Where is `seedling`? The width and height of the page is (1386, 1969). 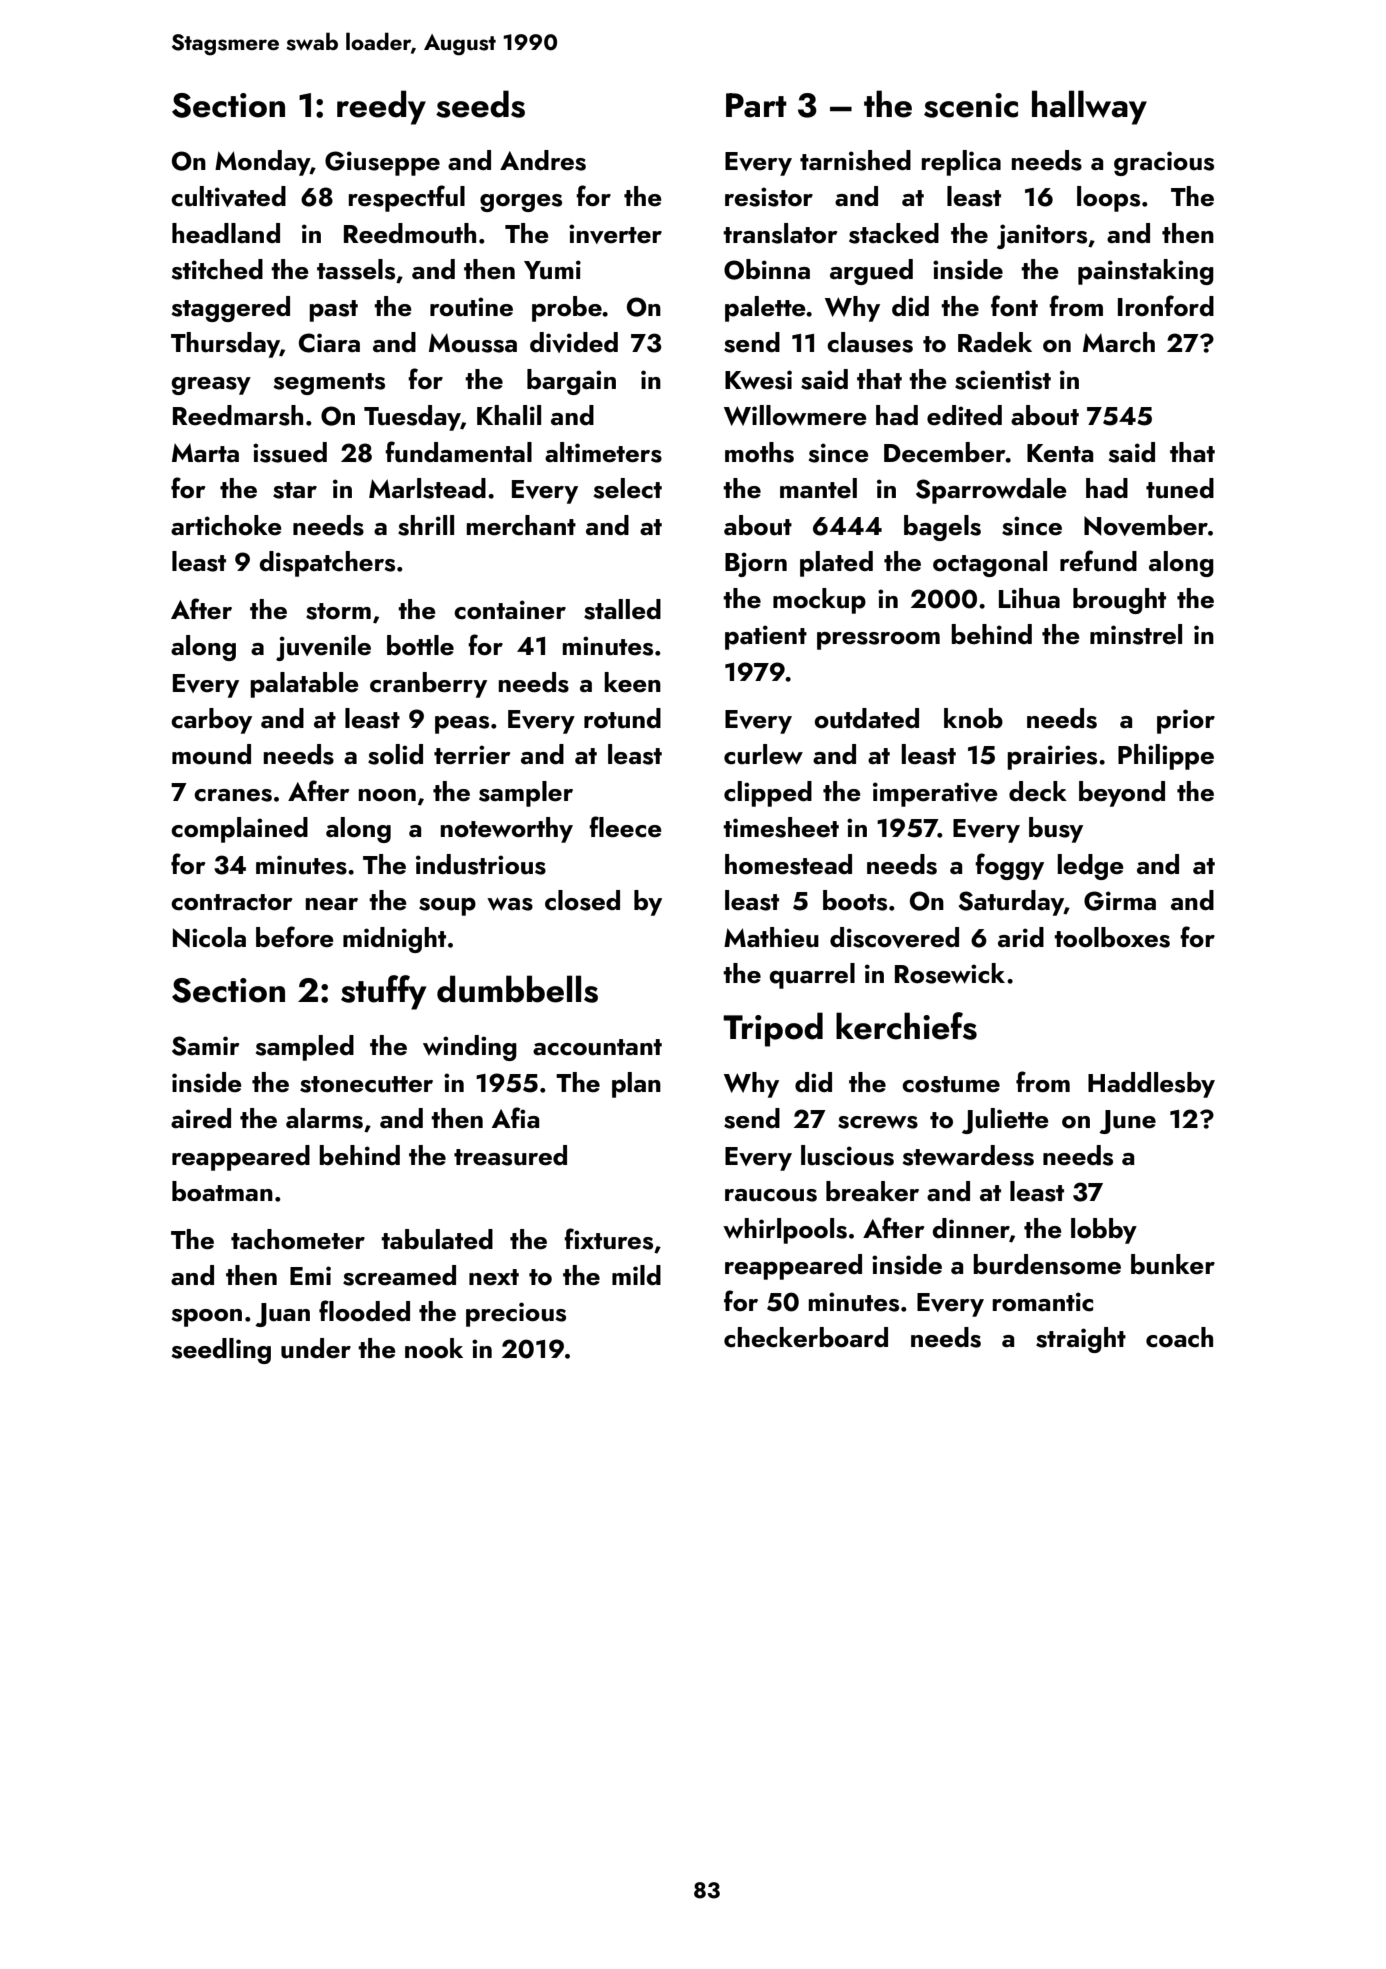
seedling is located at coordinates (221, 1351).
